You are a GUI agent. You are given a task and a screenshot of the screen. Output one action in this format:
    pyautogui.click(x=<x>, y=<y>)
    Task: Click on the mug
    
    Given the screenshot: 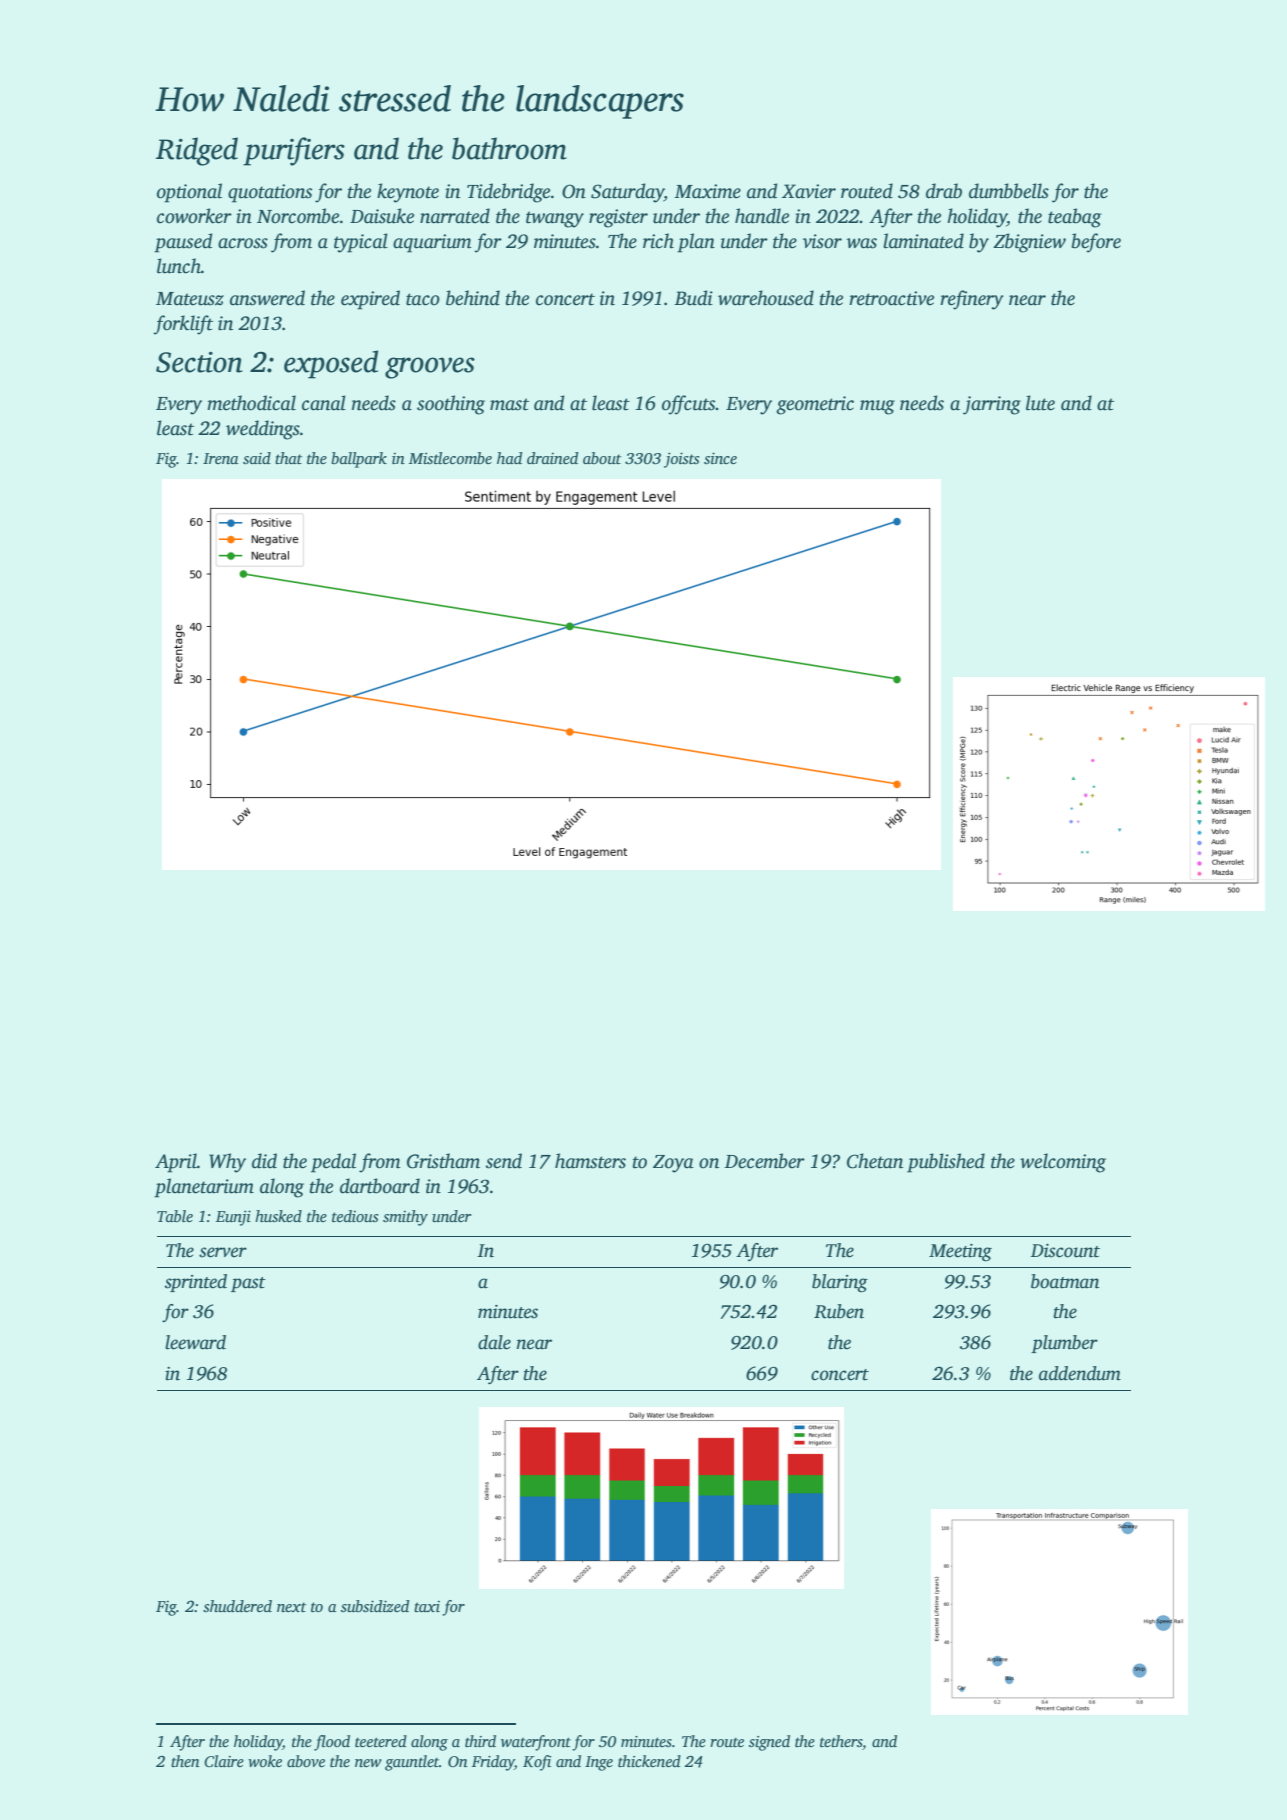 What is the action you would take?
    pyautogui.click(x=877, y=407)
